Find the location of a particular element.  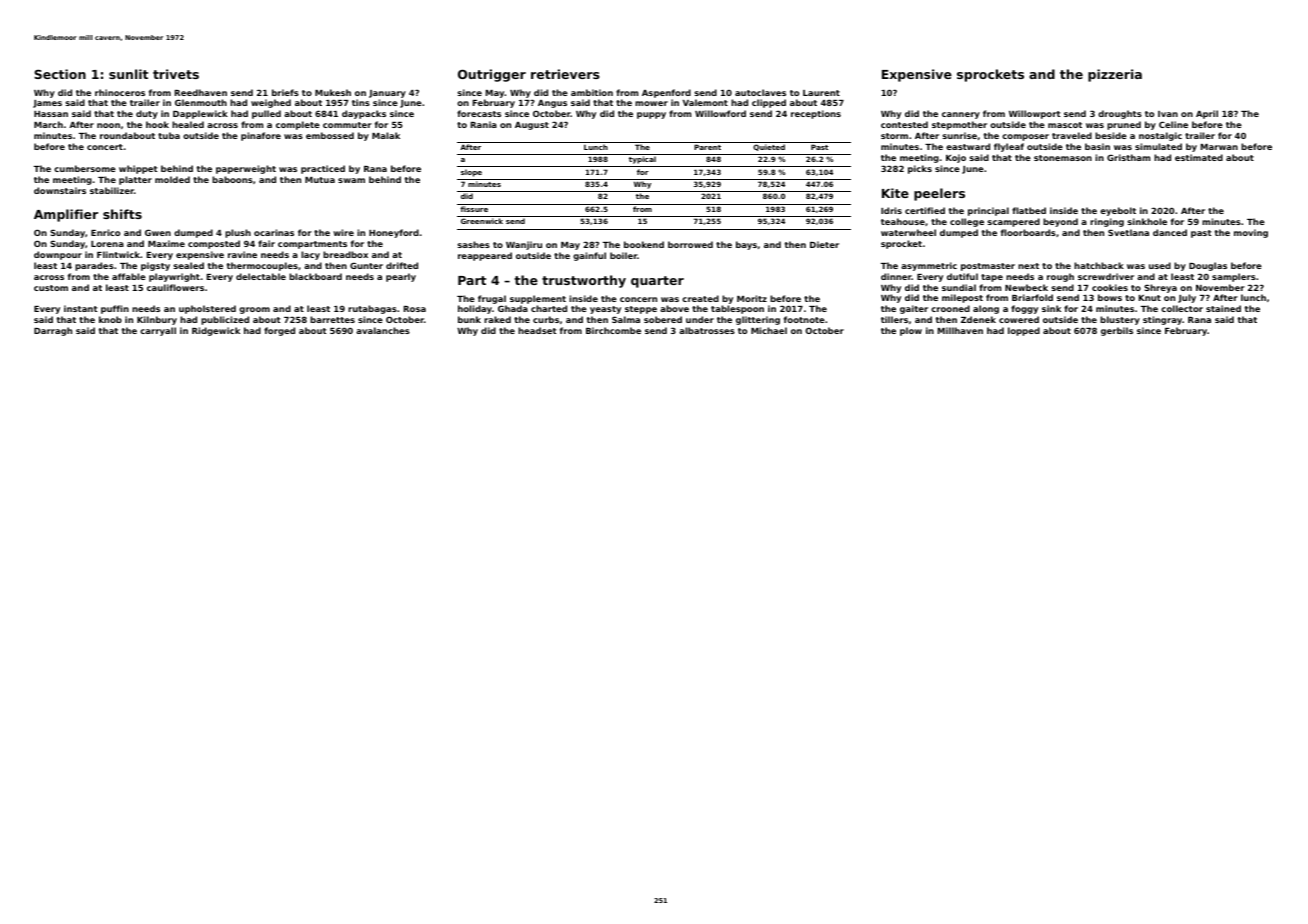

April is located at coordinates (1207, 114).
